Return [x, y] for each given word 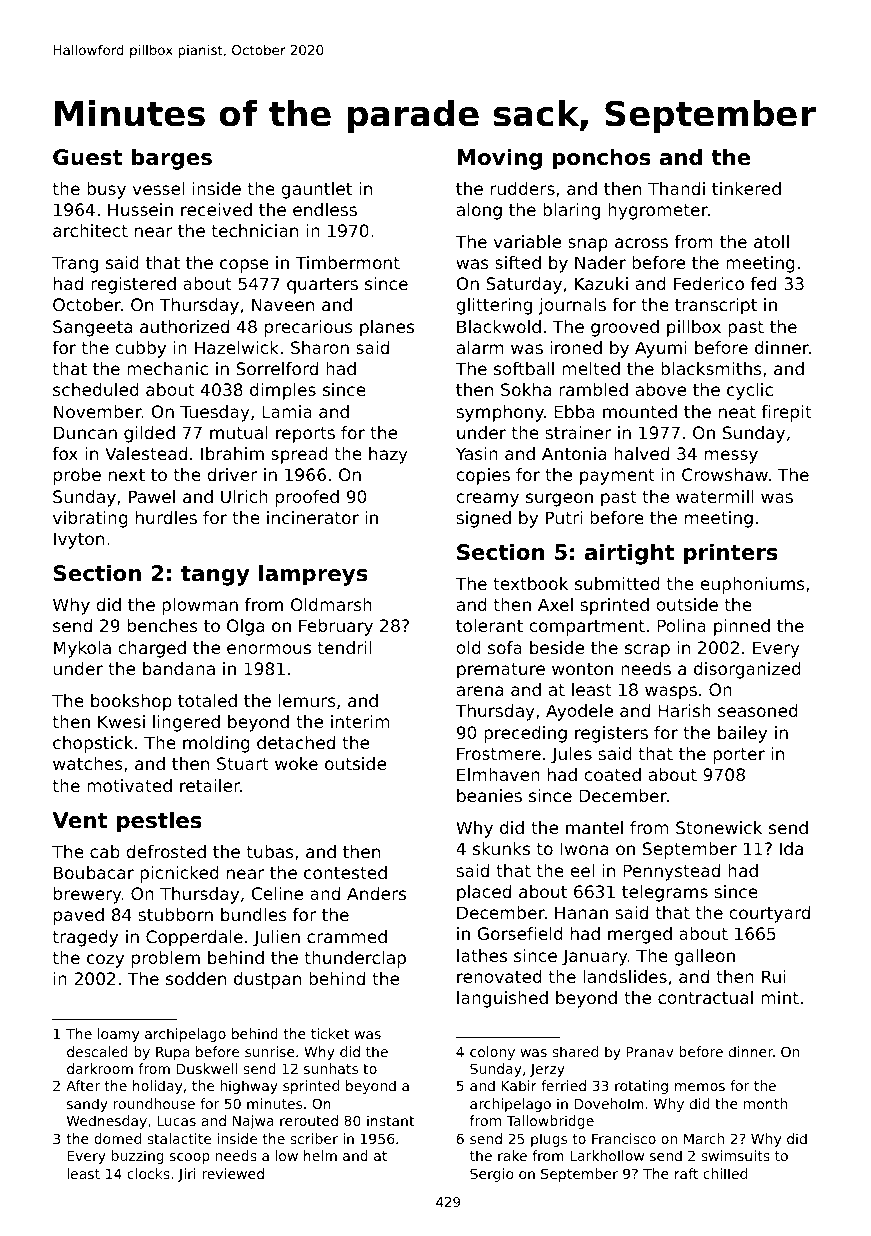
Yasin [477, 453]
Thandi [676, 188]
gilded [149, 434]
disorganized [747, 670]
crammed [347, 936]
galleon [704, 957]
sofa [505, 647]
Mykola [82, 649]
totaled [207, 700]
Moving [499, 159]
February [336, 627]
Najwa [253, 1122]
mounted [640, 411]
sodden [196, 978]
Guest [88, 157]
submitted [617, 583]
